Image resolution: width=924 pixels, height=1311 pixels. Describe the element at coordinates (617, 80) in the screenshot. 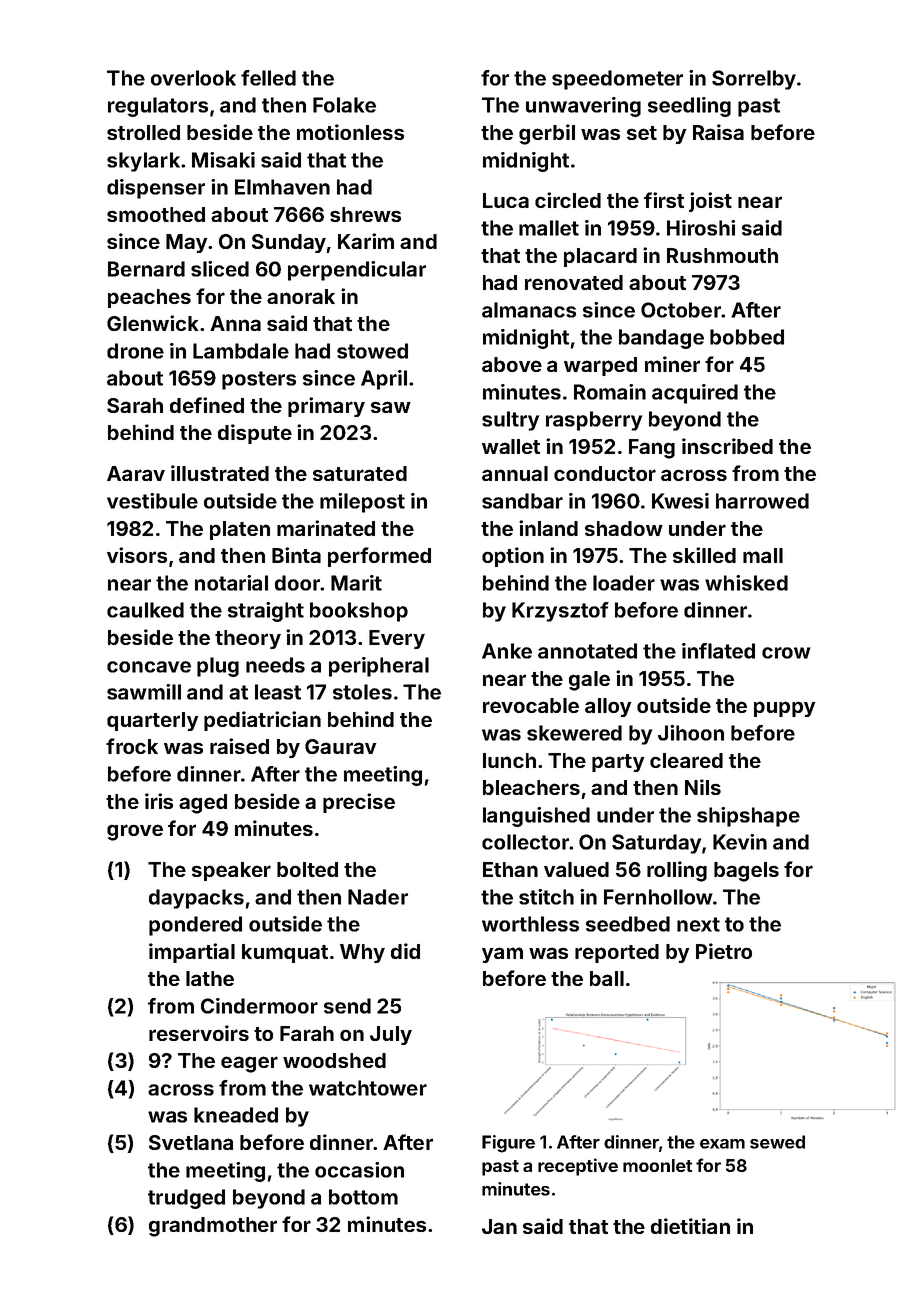

I see `speedometer` at that location.
